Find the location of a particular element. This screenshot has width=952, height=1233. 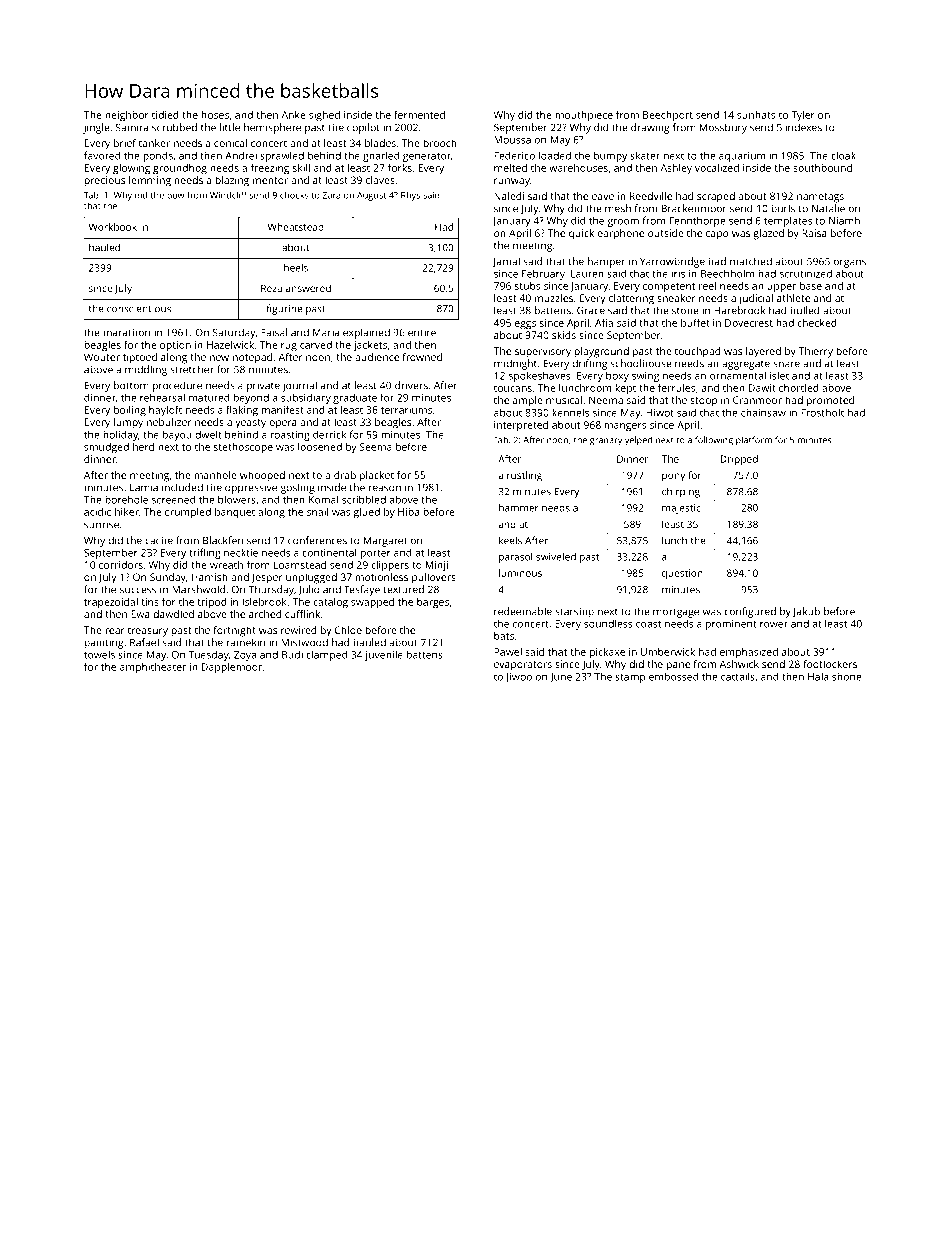

painting is located at coordinates (104, 643).
